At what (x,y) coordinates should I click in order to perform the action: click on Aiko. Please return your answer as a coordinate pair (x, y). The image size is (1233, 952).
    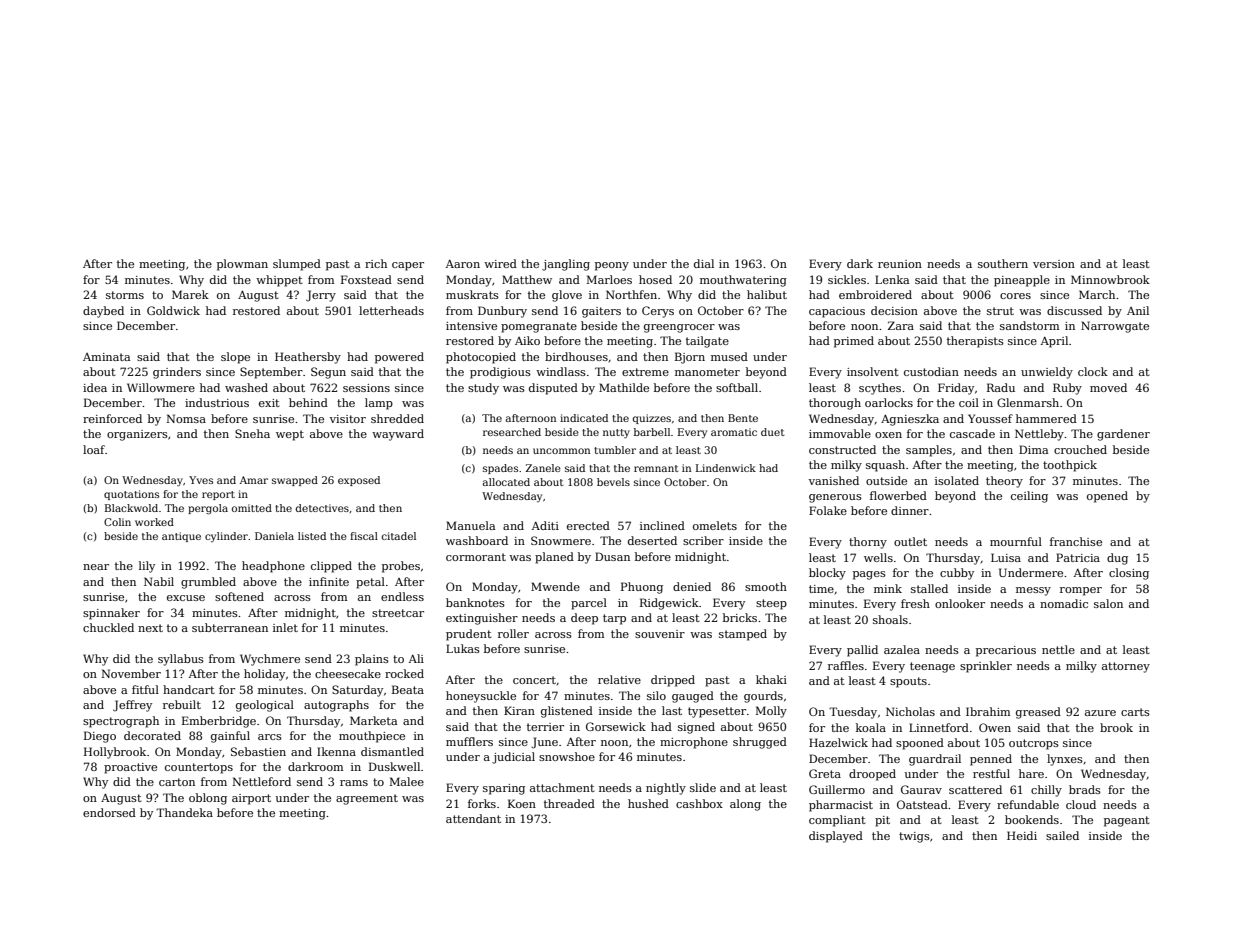
    Looking at the image, I should click on (527, 340).
